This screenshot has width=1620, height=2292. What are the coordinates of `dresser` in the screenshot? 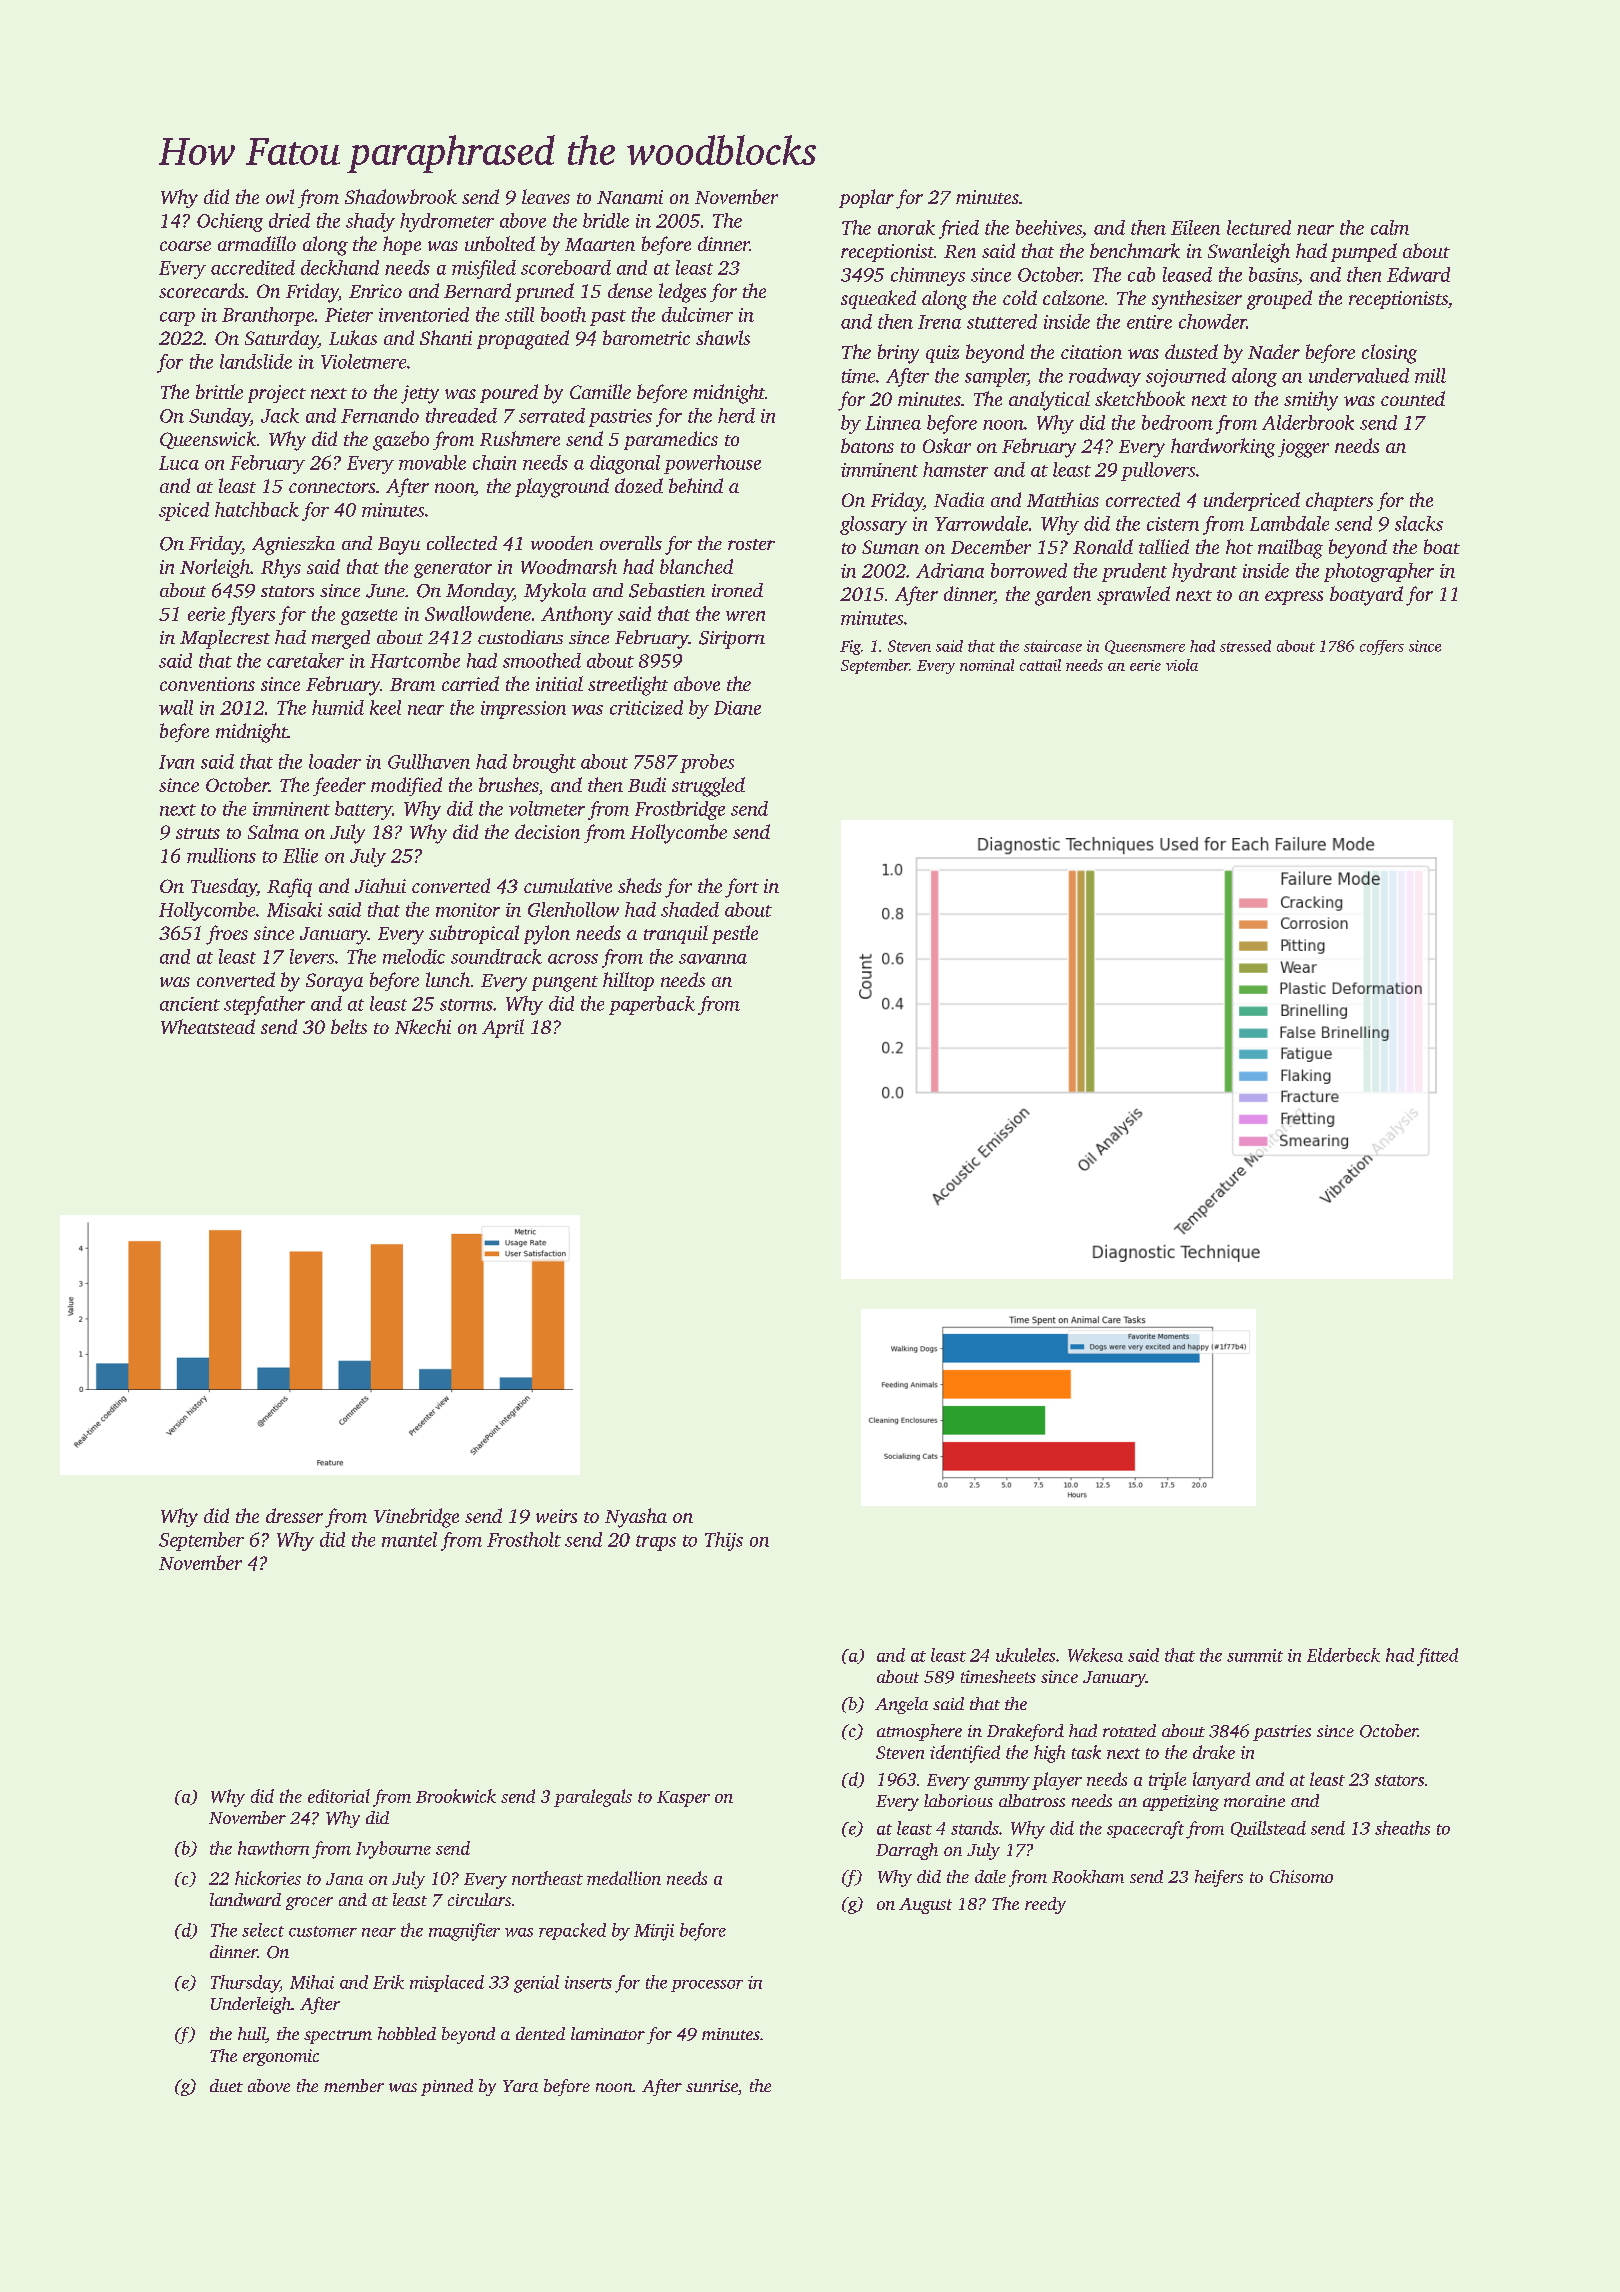 It's located at (294, 1515).
